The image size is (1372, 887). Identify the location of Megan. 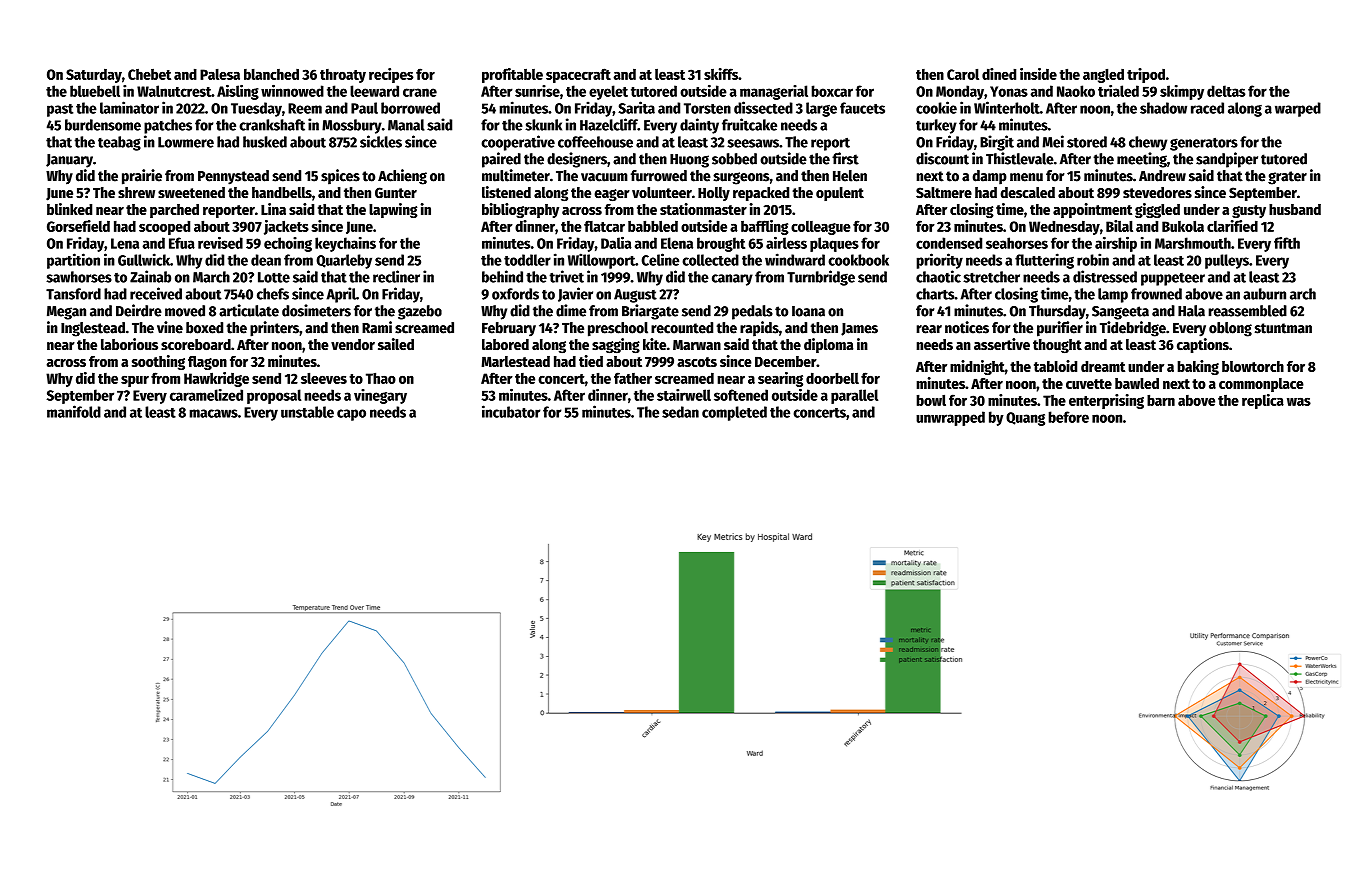
(66, 313).
